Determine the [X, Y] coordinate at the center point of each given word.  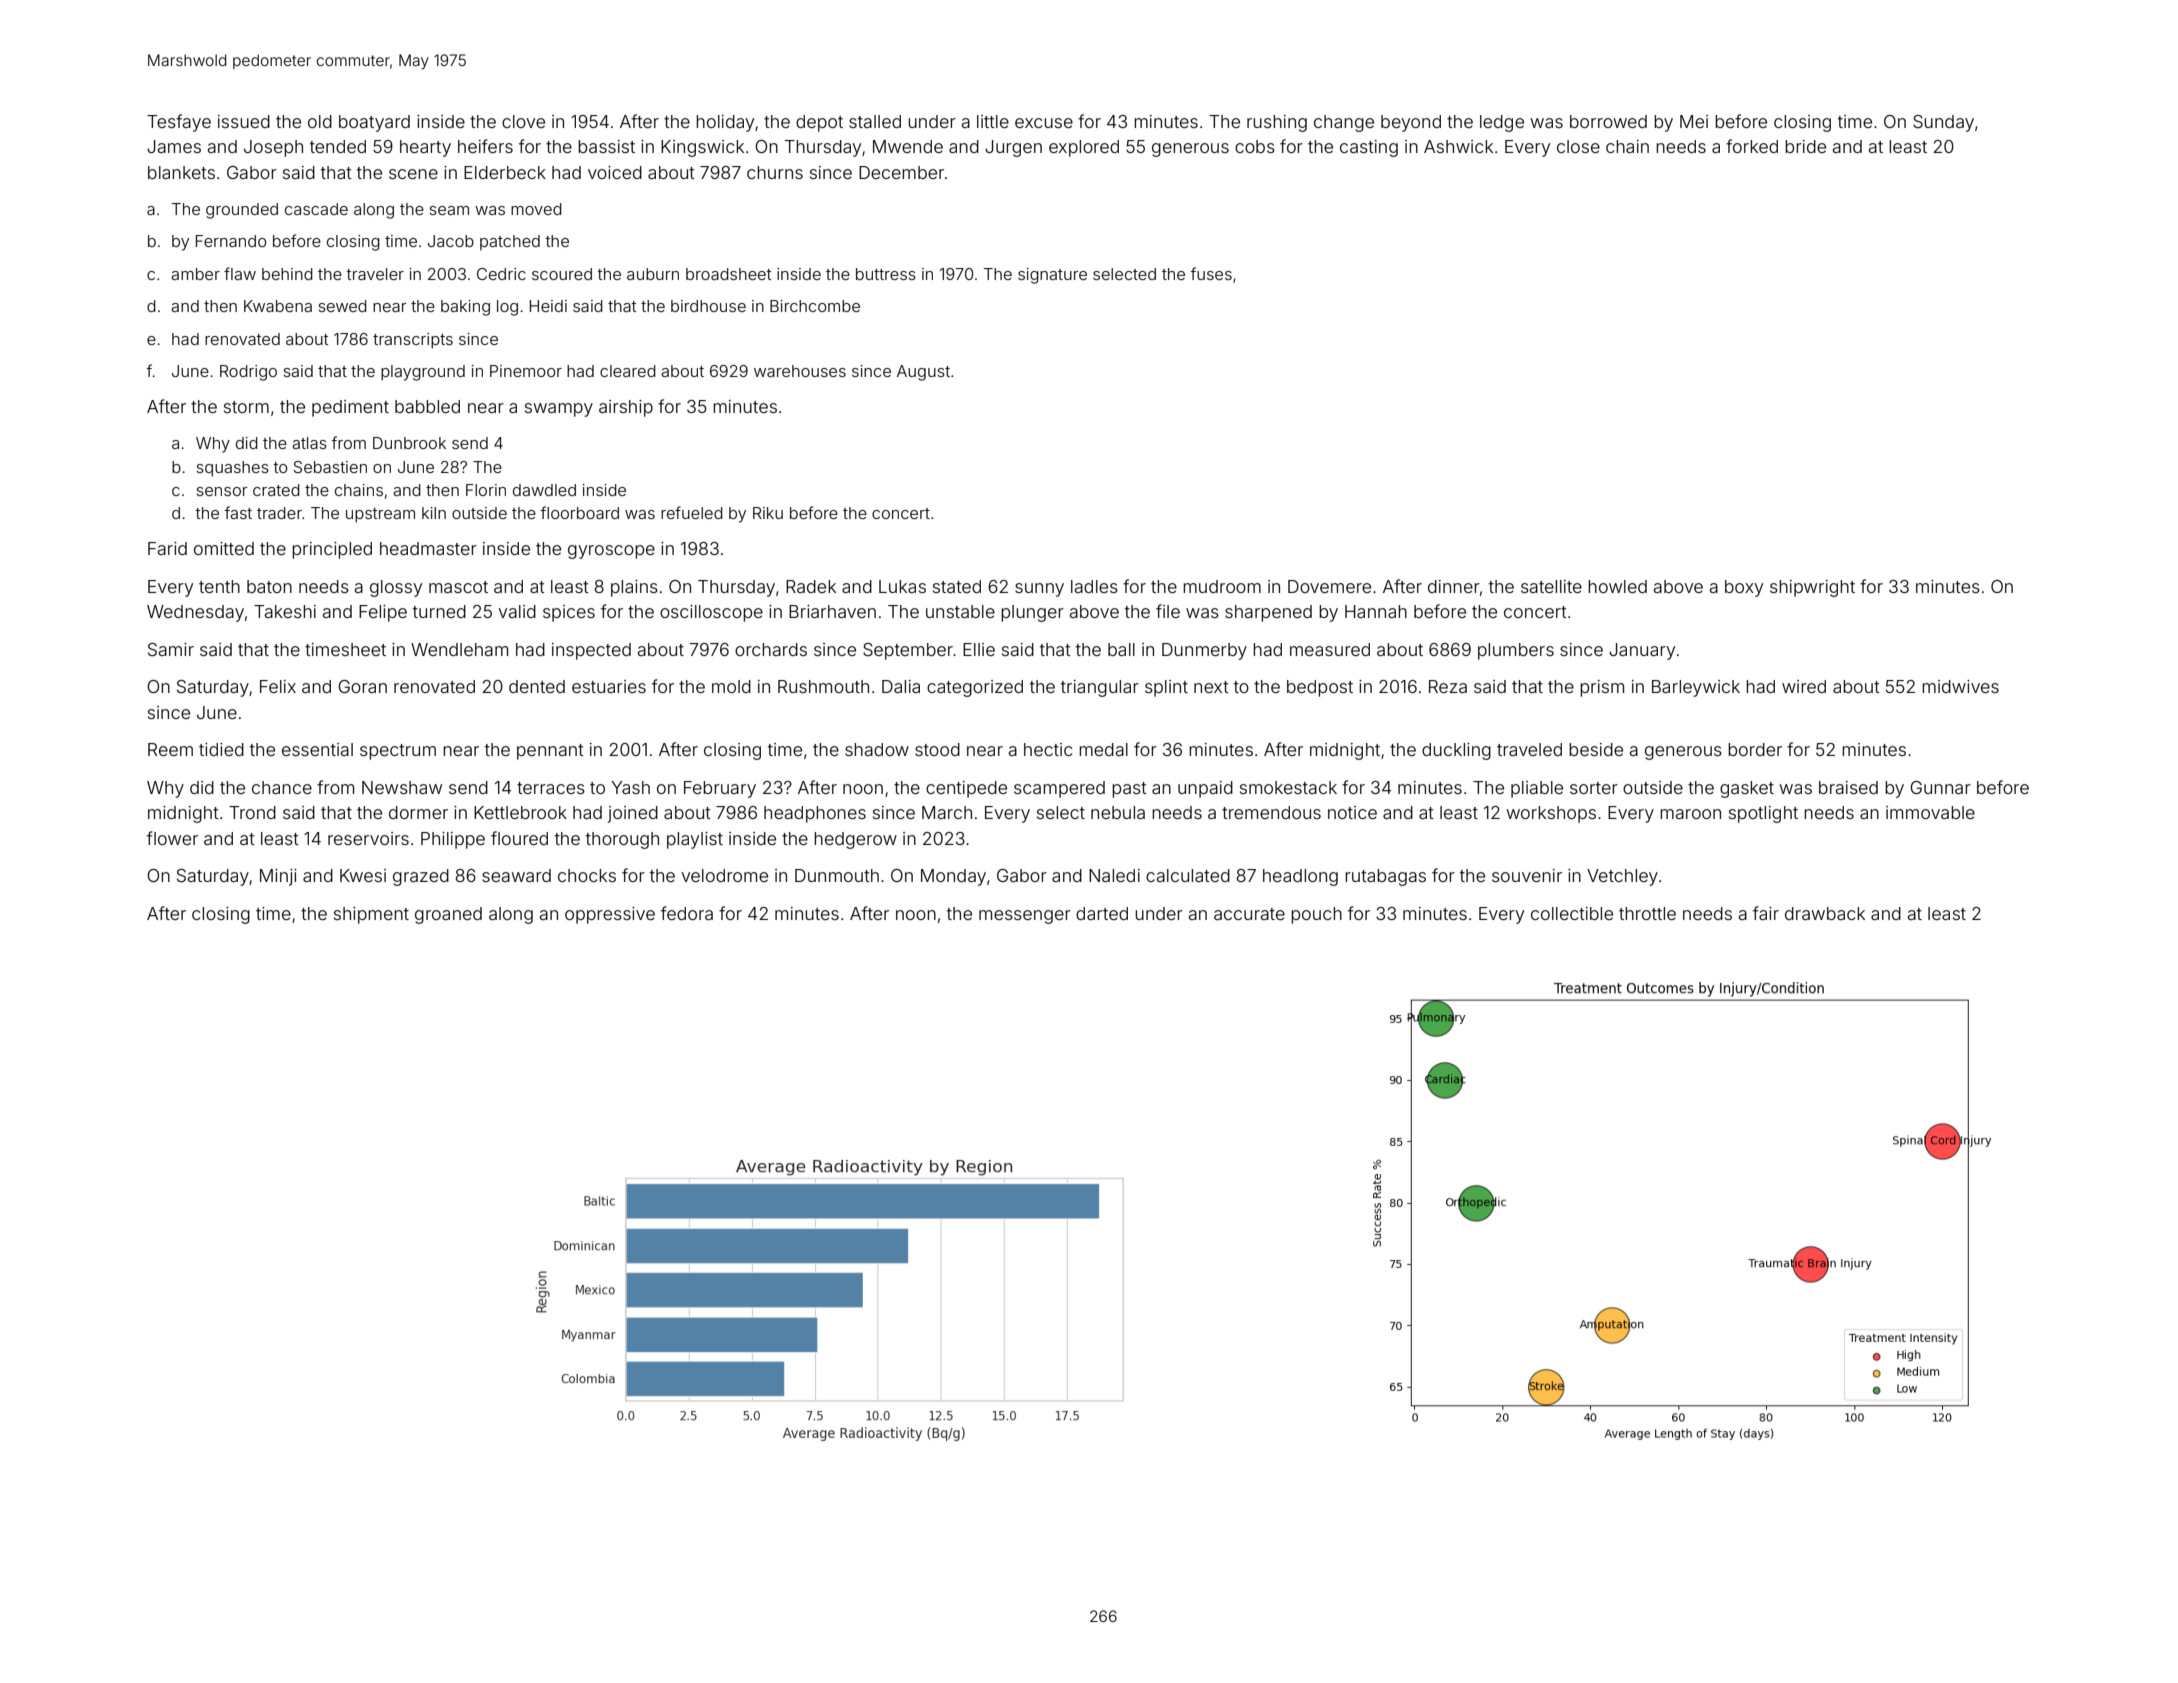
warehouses [800, 371]
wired [1804, 686]
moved [536, 209]
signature [1052, 276]
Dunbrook [409, 443]
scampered [1059, 789]
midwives [1960, 686]
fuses [1211, 273]
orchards [771, 649]
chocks [587, 875]
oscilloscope [711, 613]
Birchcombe [815, 306]
